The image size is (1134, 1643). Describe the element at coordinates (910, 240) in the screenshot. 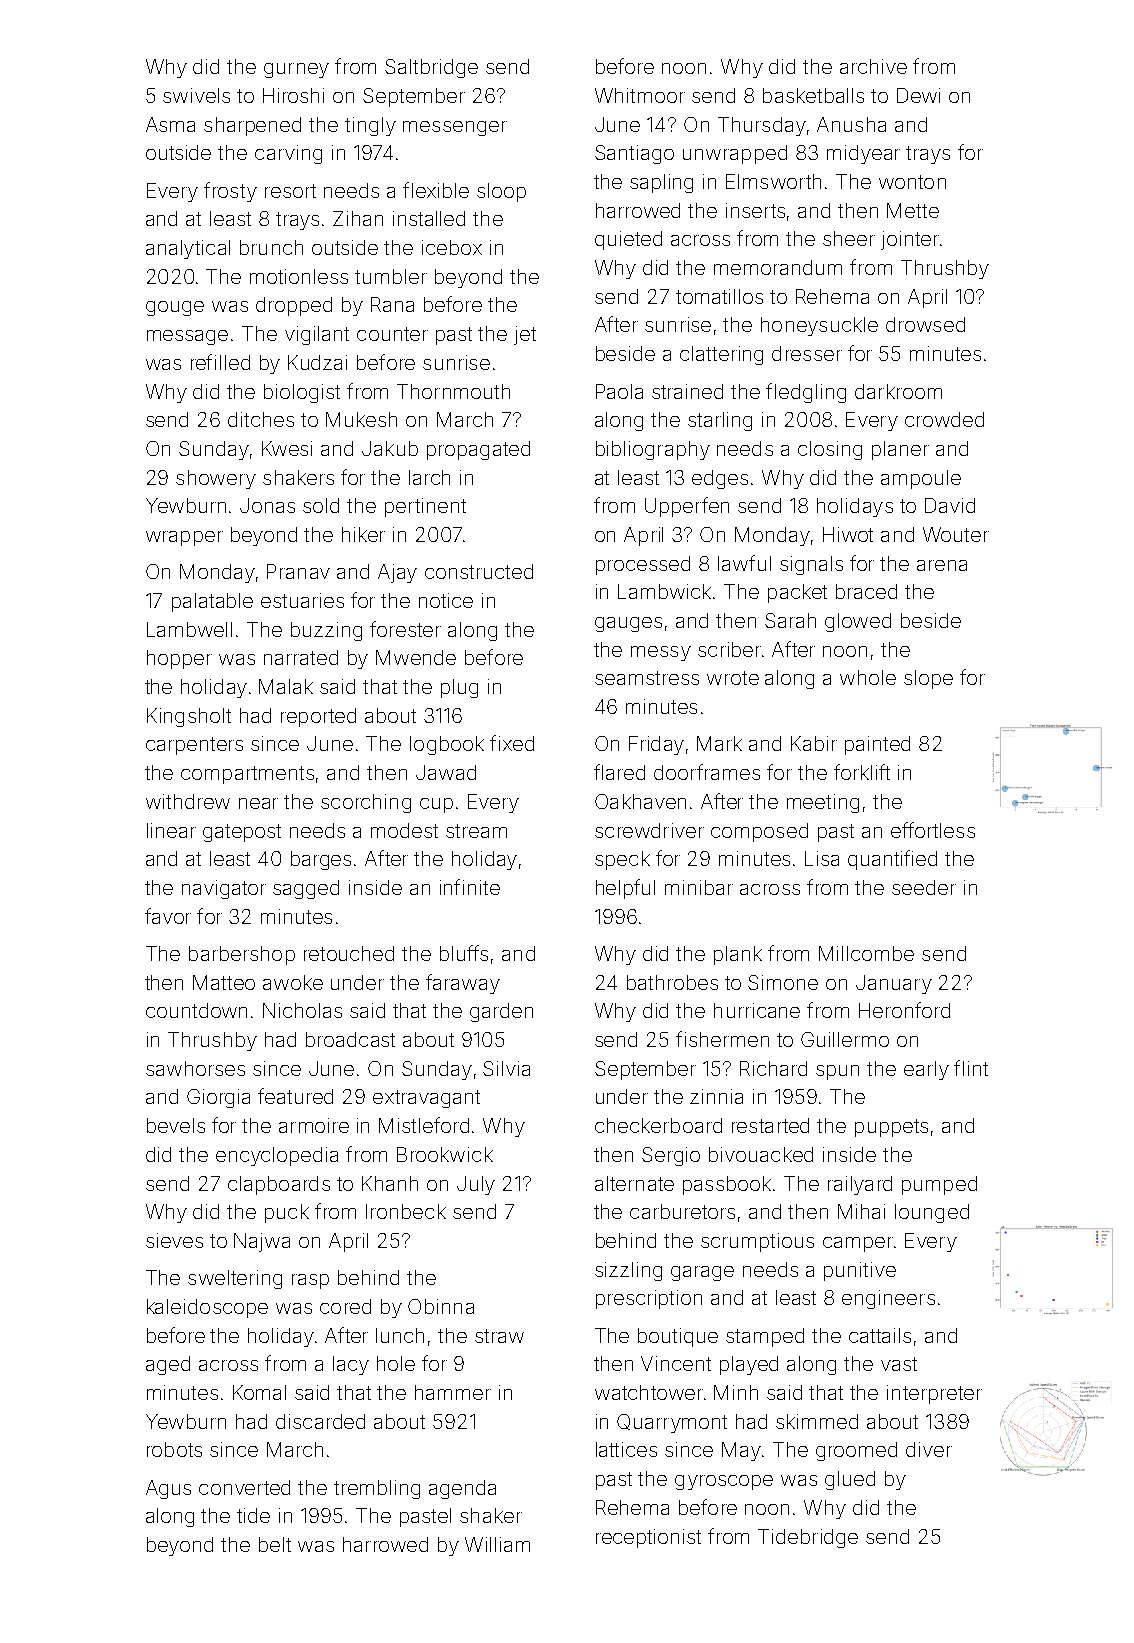

I see `jointer` at that location.
